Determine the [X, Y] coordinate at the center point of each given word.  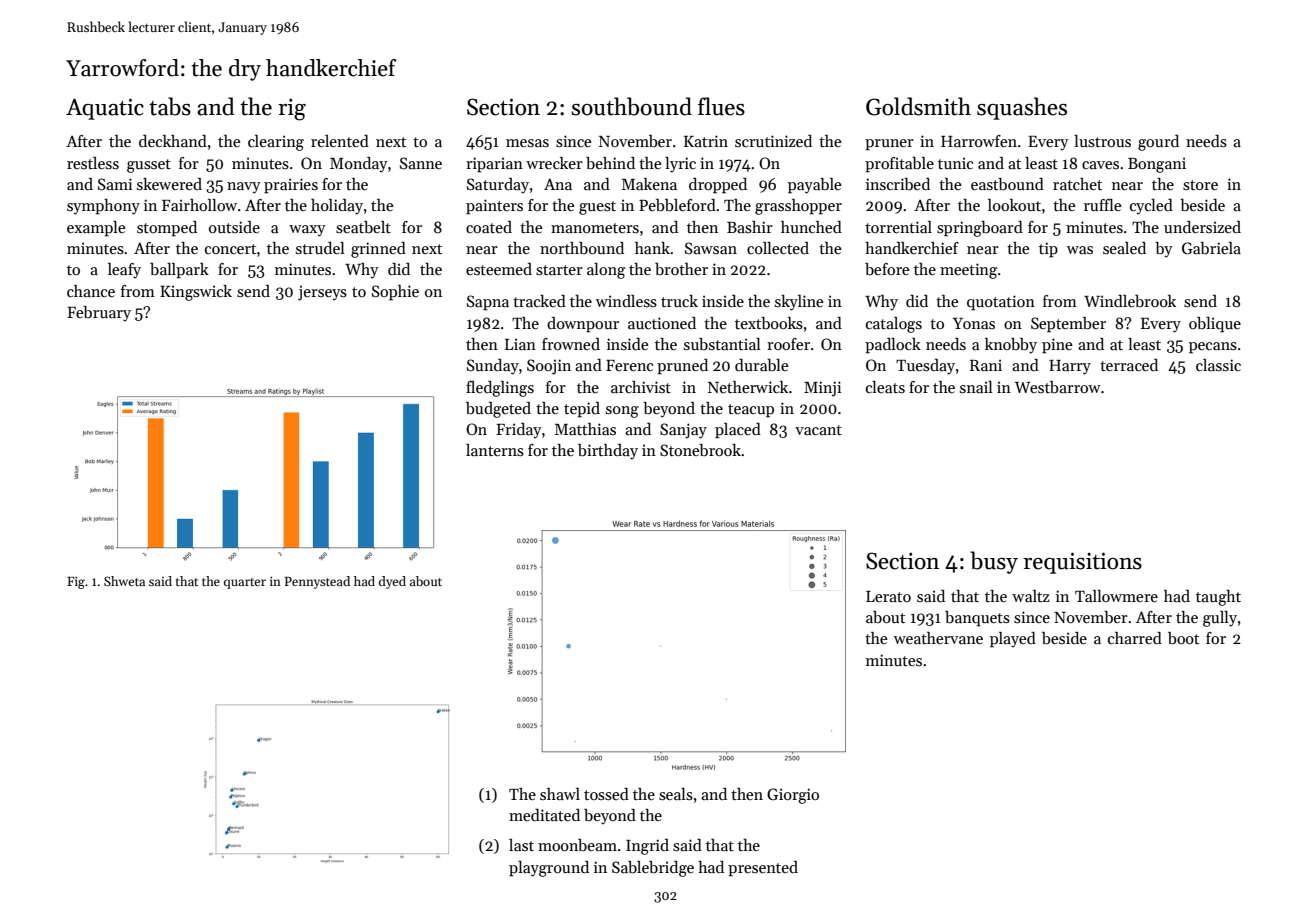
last [521, 845]
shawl [560, 794]
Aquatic [105, 109]
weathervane [938, 638]
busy [994, 562]
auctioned [662, 323]
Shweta [124, 581]
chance [91, 291]
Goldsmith [918, 106]
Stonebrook [700, 450]
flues [721, 106]
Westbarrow [1058, 387]
